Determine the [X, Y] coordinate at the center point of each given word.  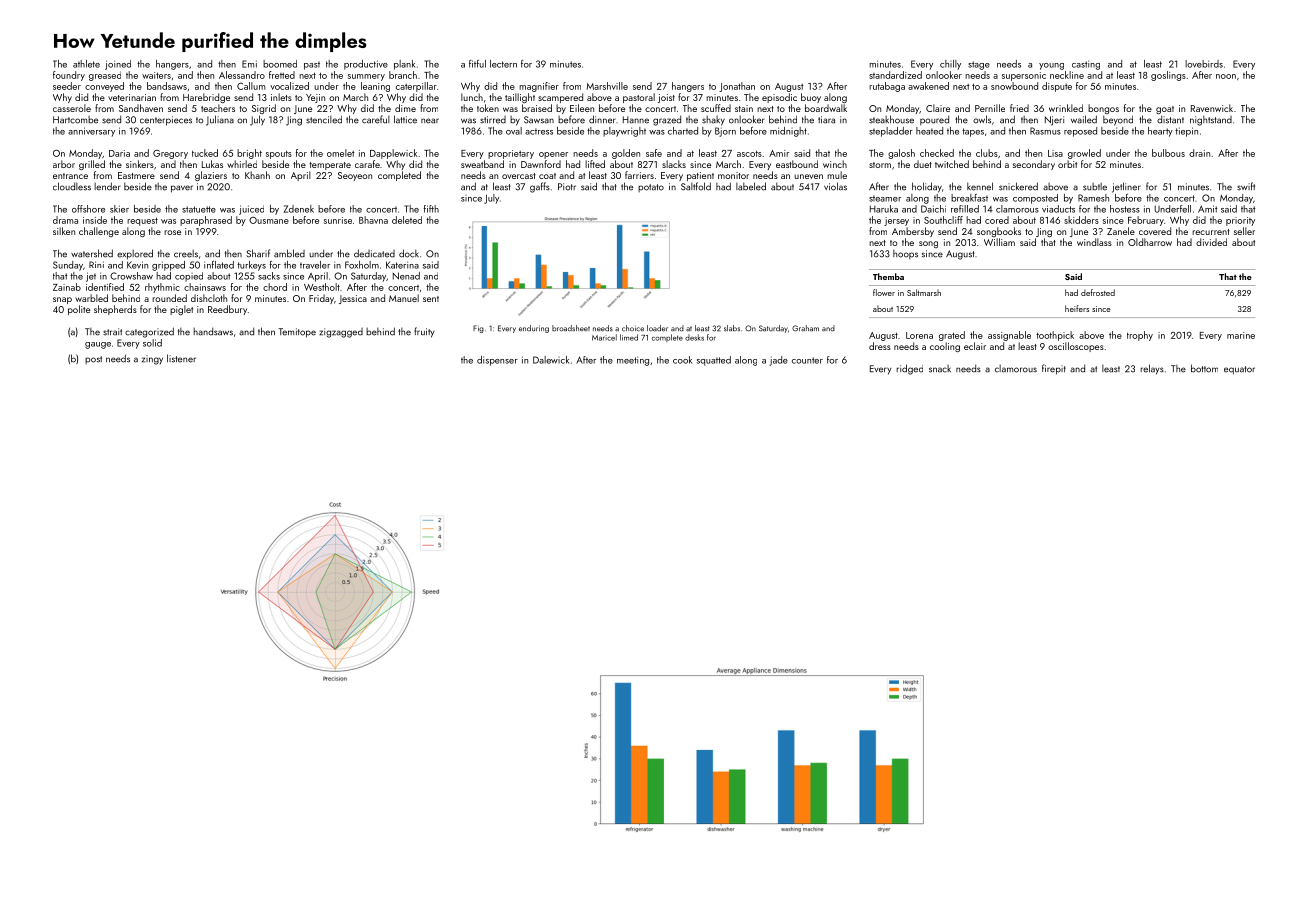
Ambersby [913, 232]
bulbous [1168, 153]
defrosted [1098, 292]
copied [189, 277]
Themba [888, 276]
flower [884, 292]
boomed [280, 64]
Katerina [402, 265]
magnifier [539, 87]
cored [997, 220]
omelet [340, 153]
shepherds [115, 310]
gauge [98, 345]
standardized [895, 75]
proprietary [511, 154]
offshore [88, 209]
